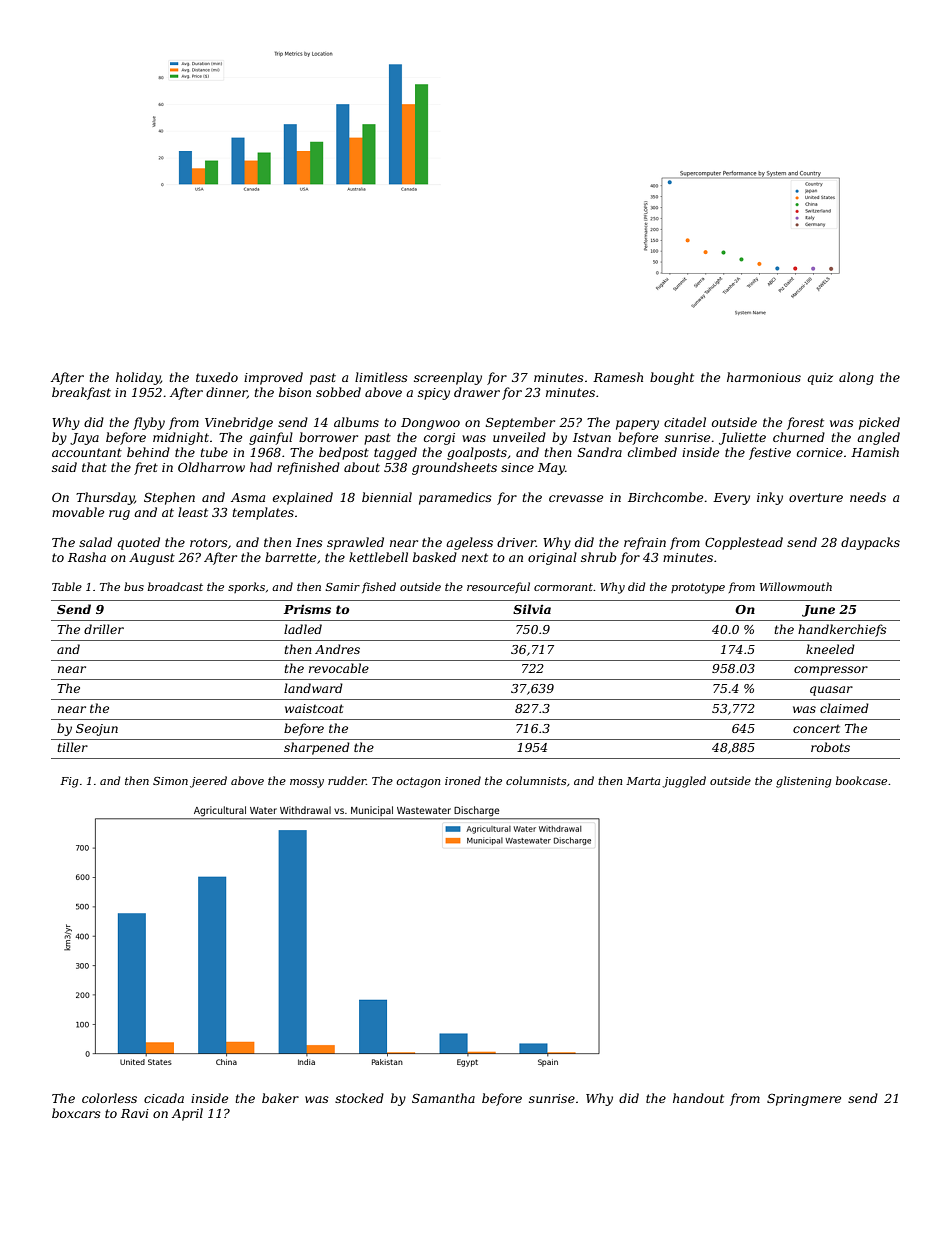 This page has width=952, height=1233. Describe the element at coordinates (698, 1098) in the page. I see `handout` at that location.
